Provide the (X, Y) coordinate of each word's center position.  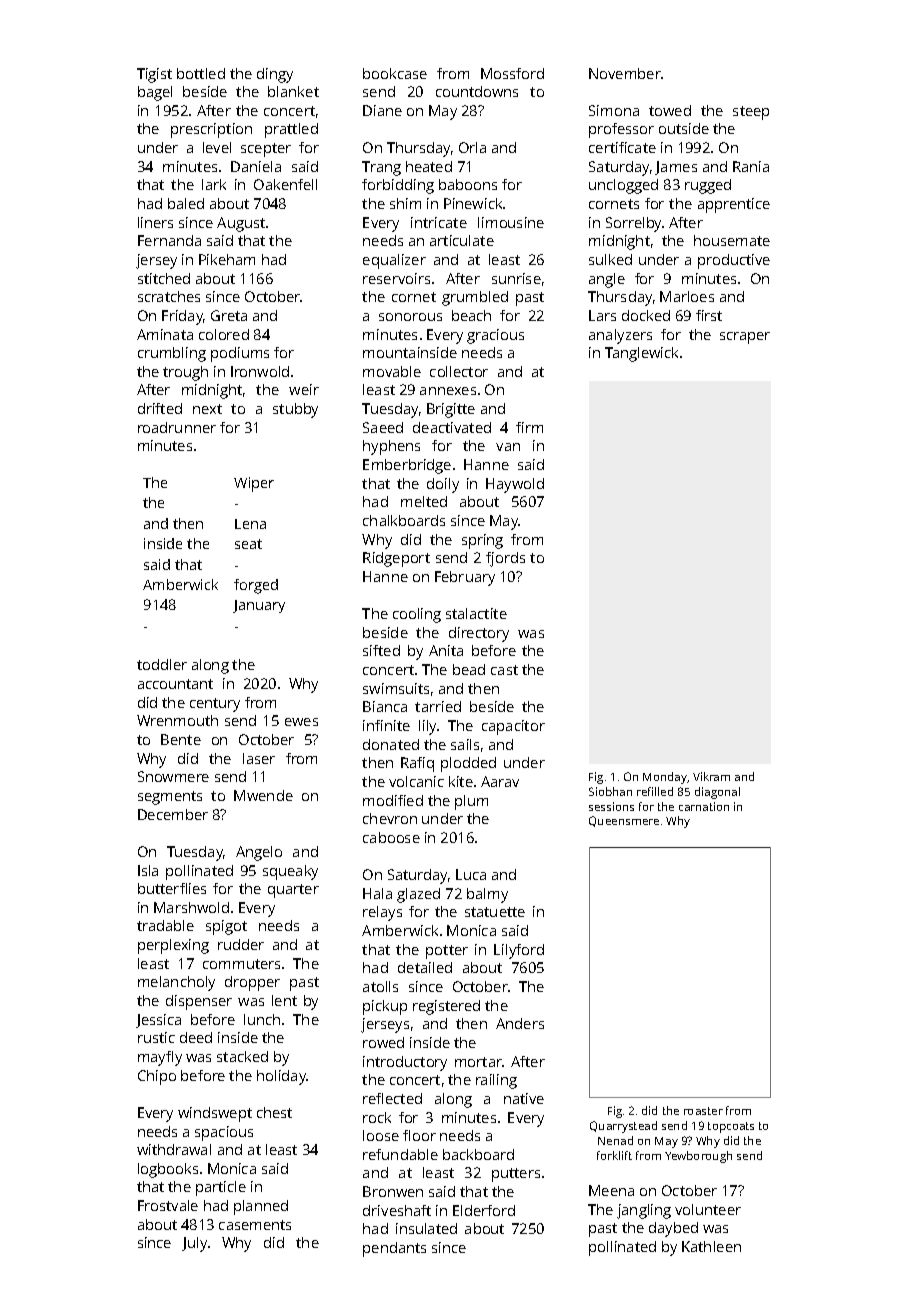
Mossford (512, 73)
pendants (394, 1249)
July (194, 1244)
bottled (201, 73)
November (625, 73)
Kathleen (711, 1246)
